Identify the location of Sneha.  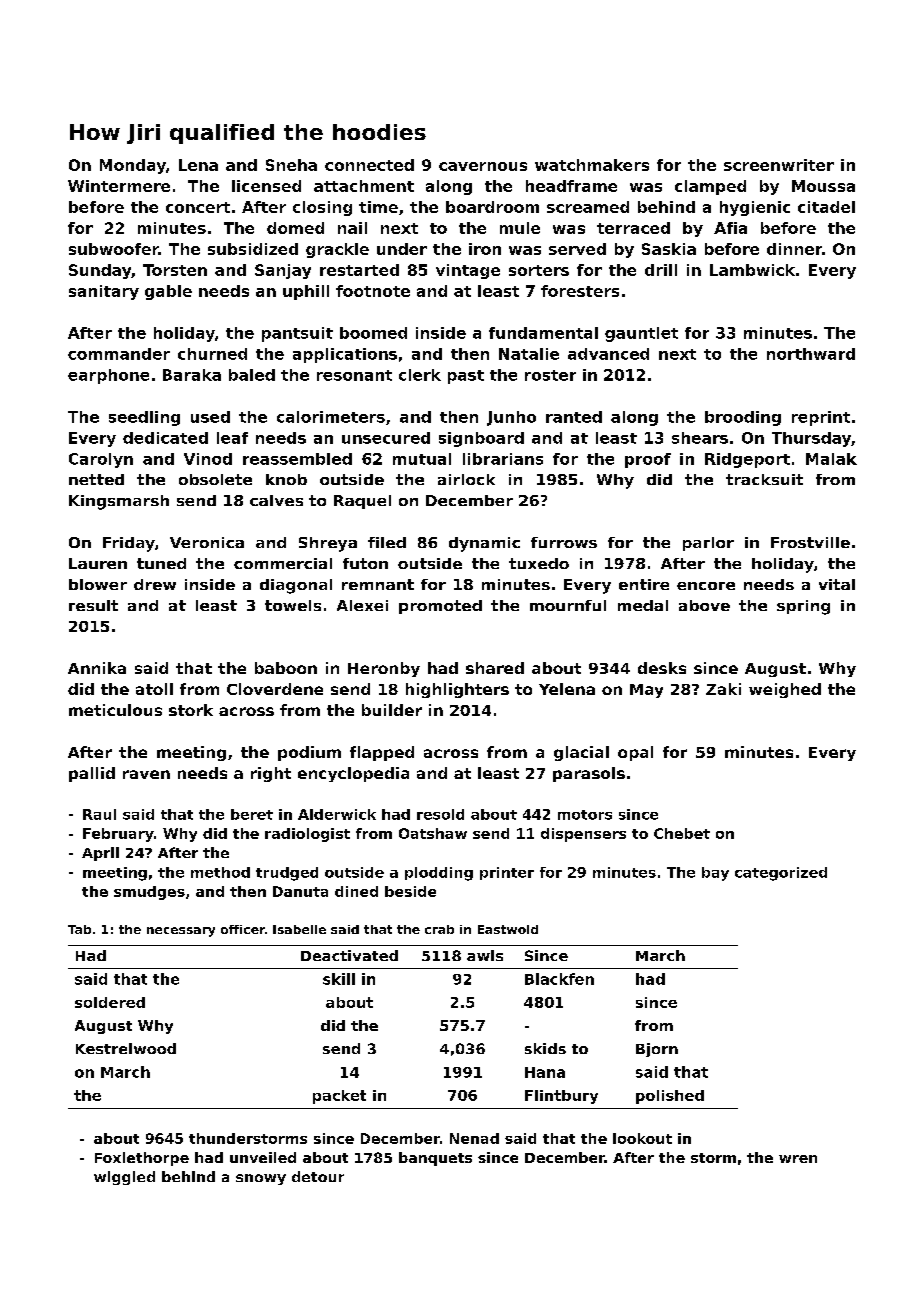
(291, 165).
